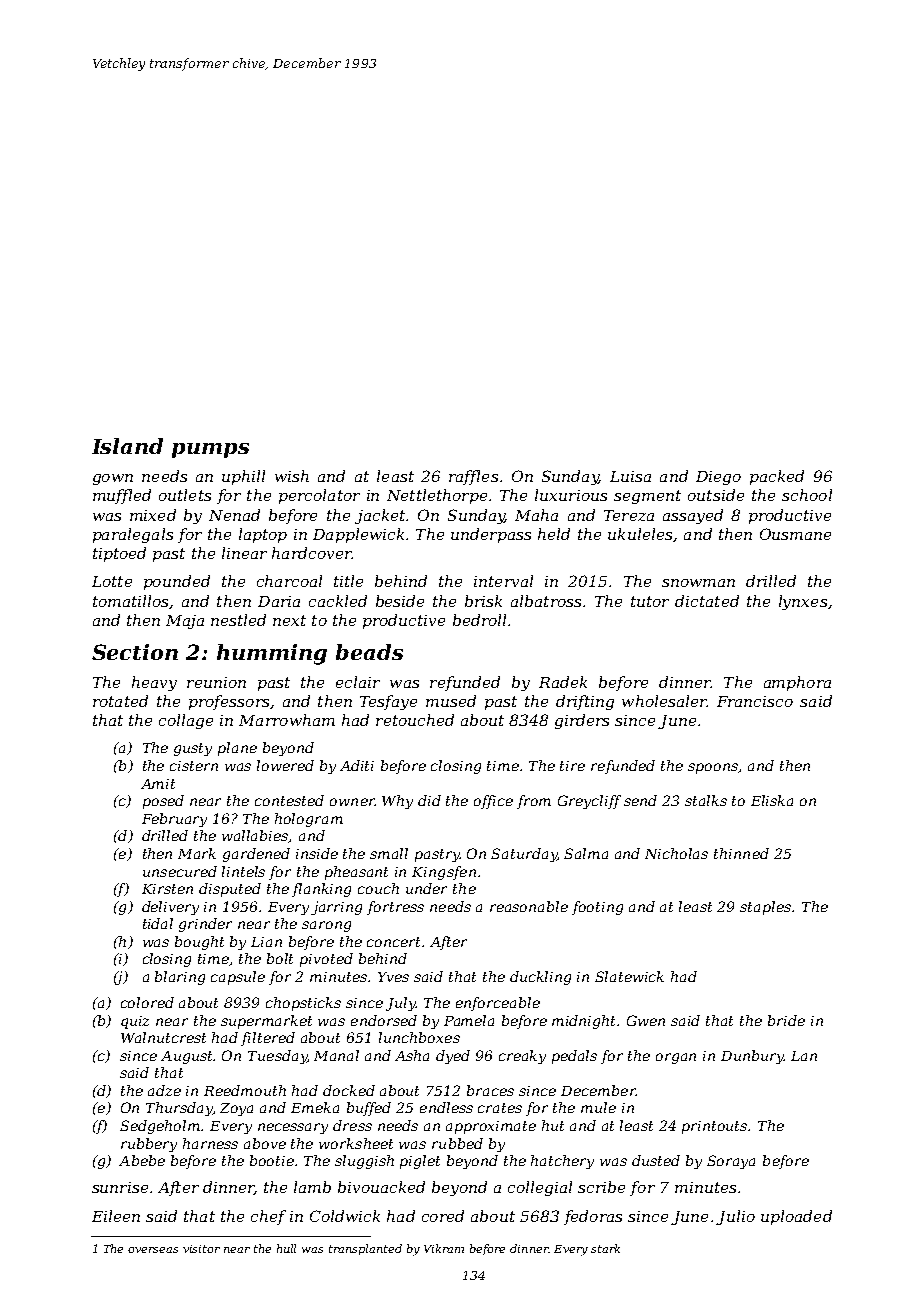  I want to click on hut, so click(553, 1125).
